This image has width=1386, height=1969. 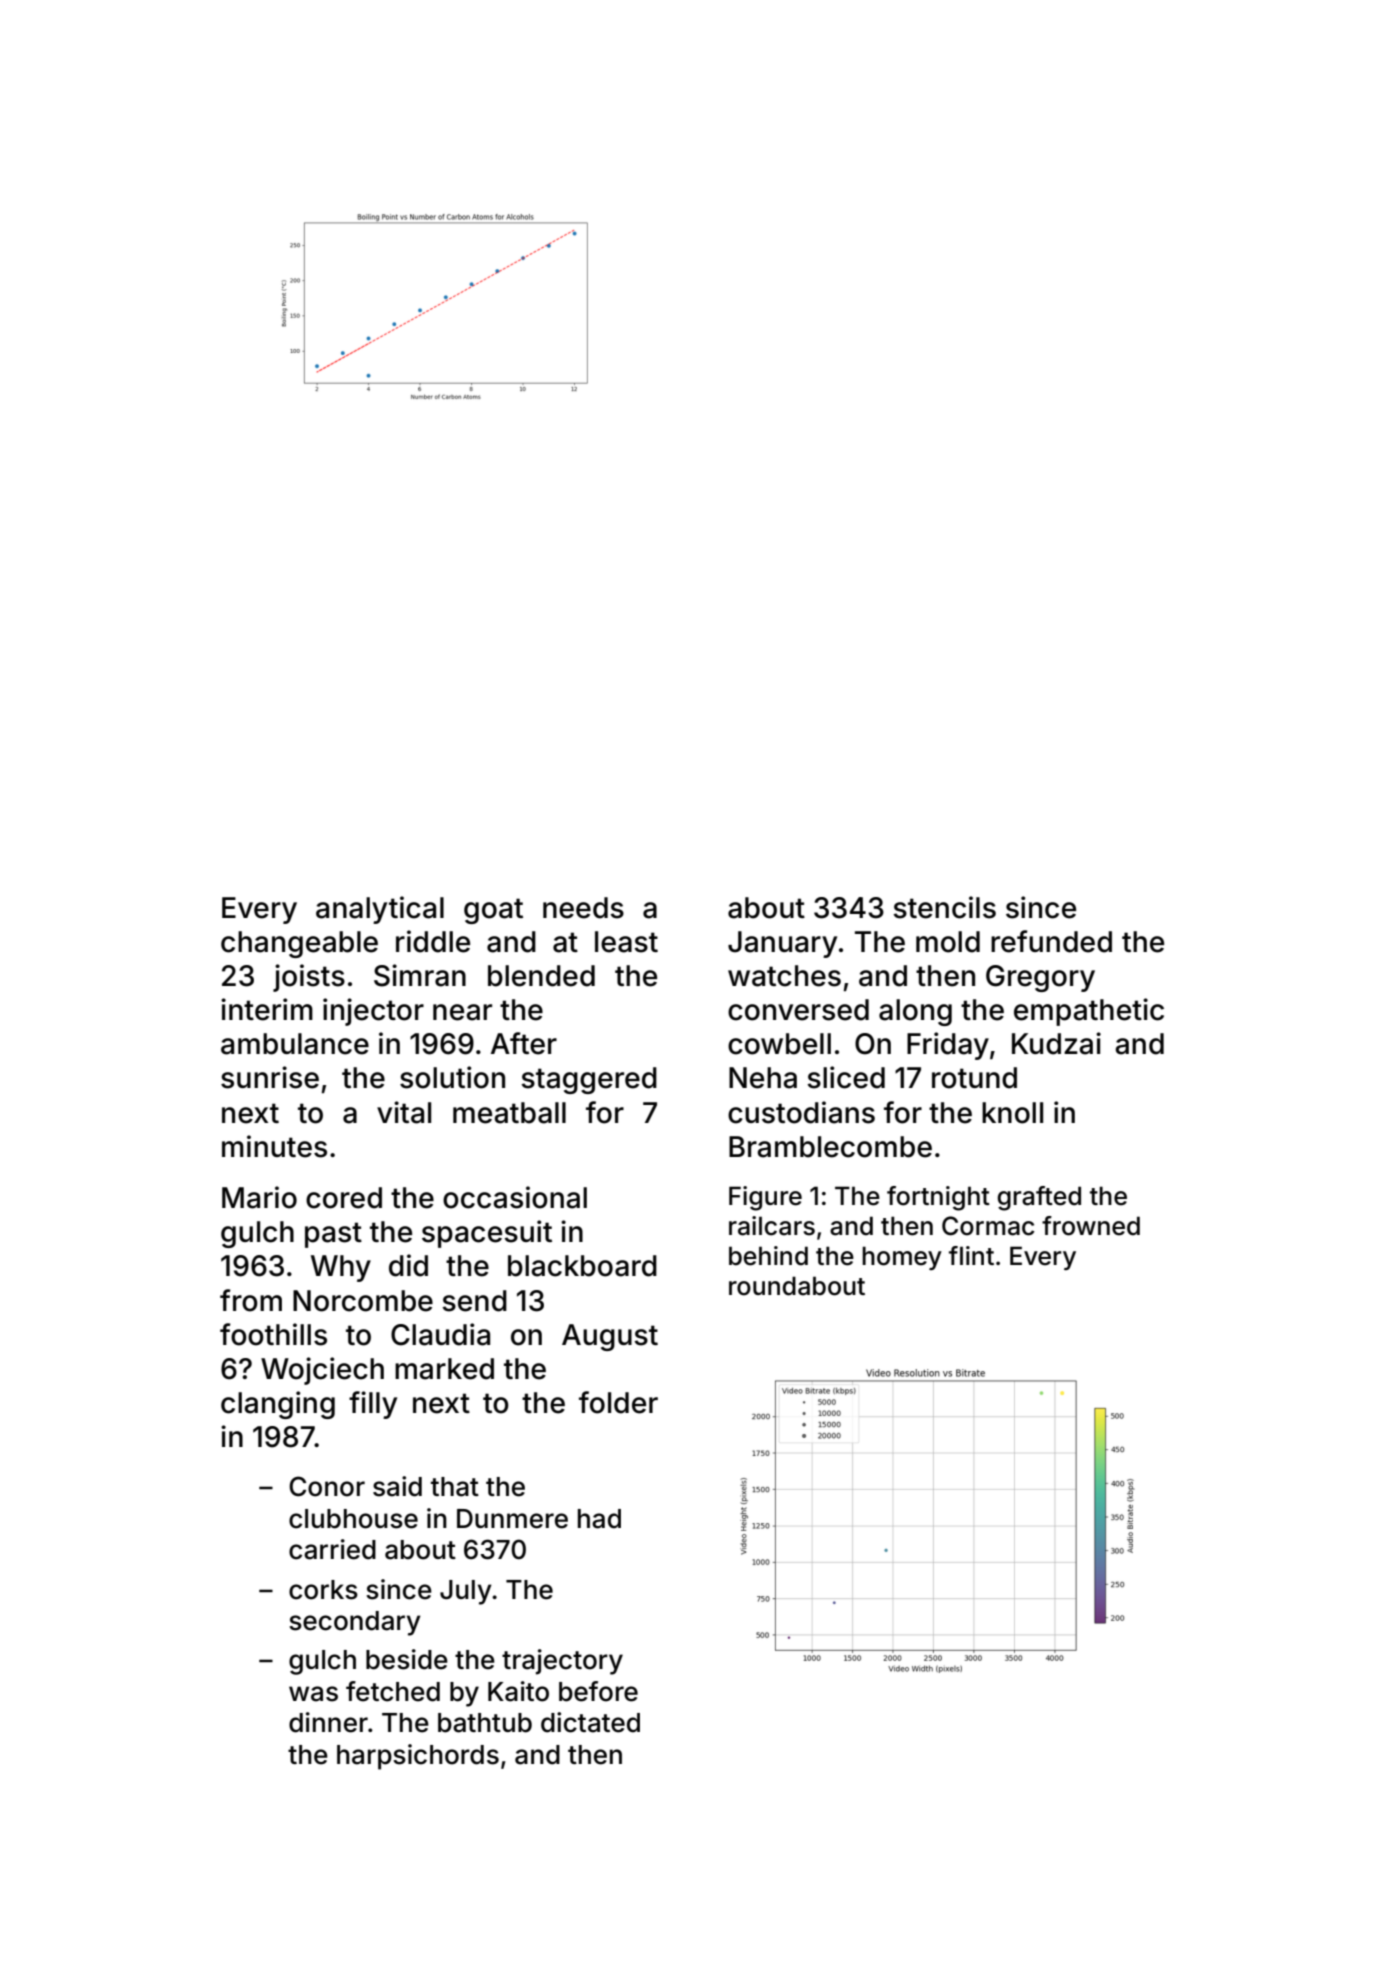 What do you see at coordinates (397, 1486) in the image?
I see `said` at bounding box center [397, 1486].
